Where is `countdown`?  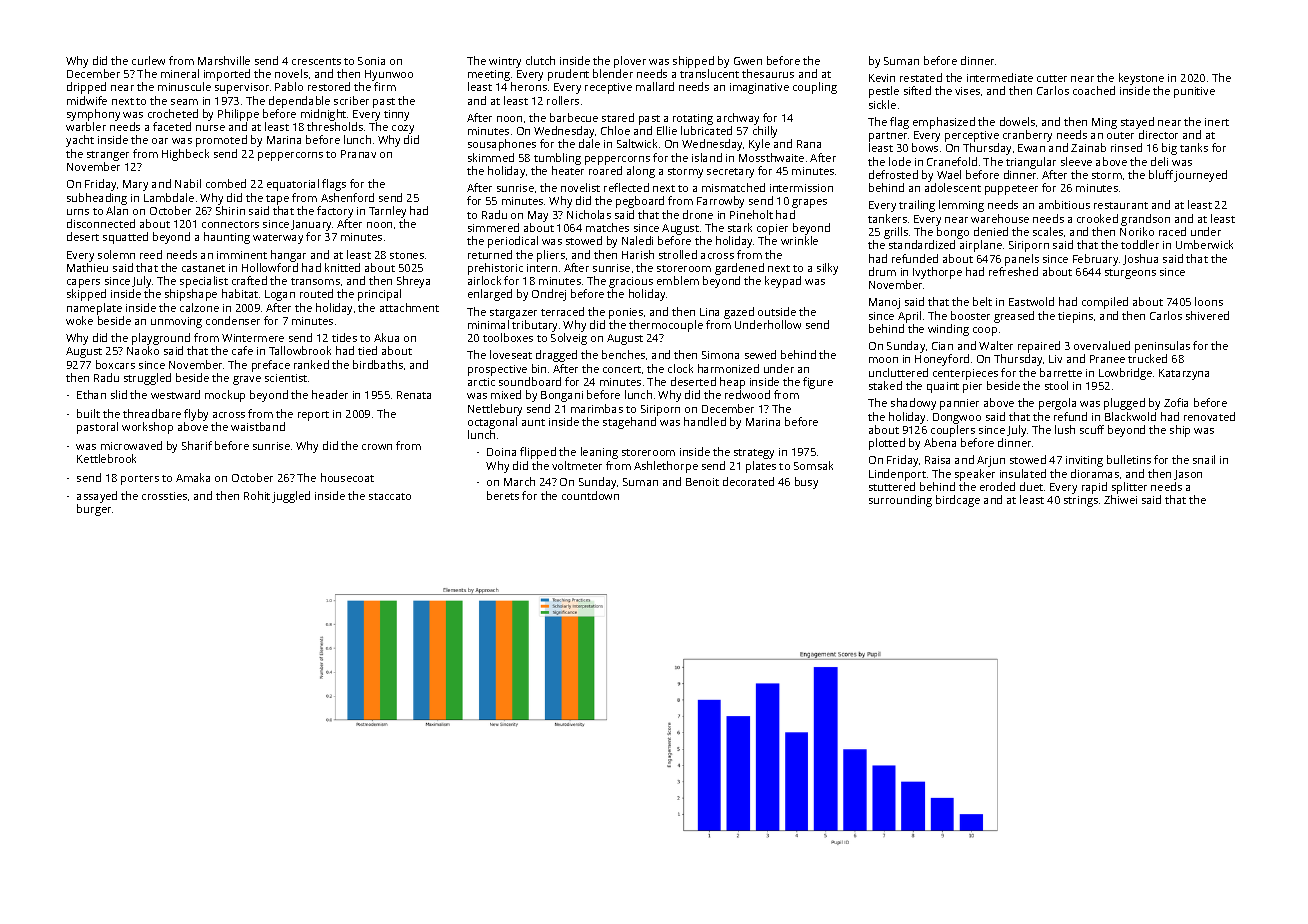
countdown is located at coordinates (590, 495).
